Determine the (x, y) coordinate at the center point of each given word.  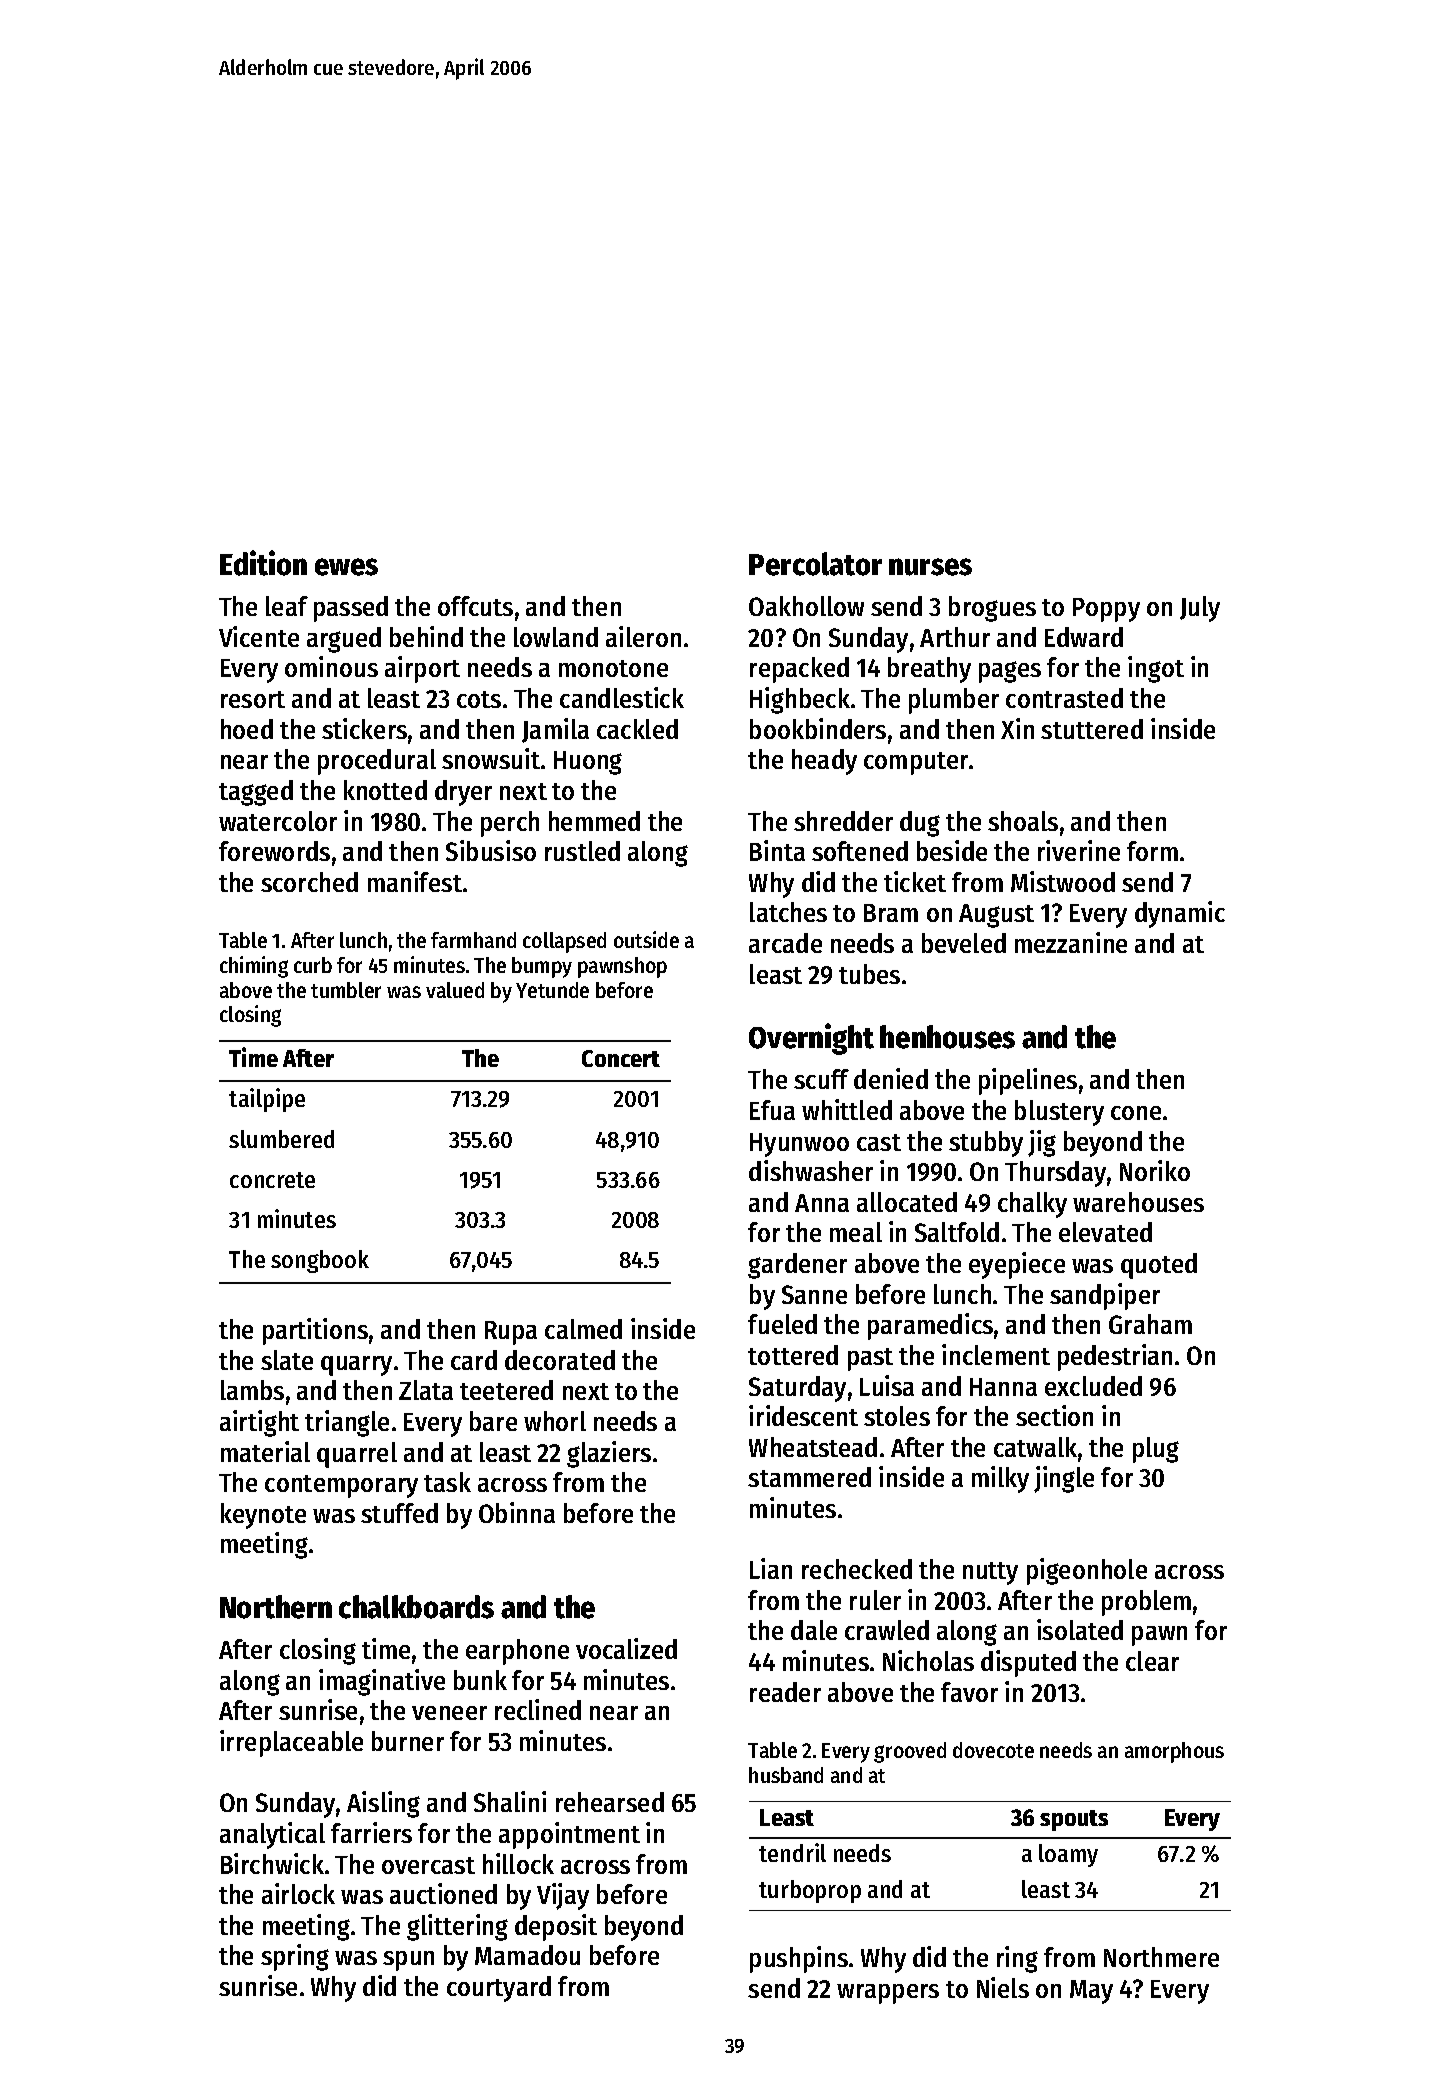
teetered (506, 1390)
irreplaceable (291, 1743)
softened (860, 851)
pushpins (799, 1959)
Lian (771, 1568)
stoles (897, 1416)
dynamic (1180, 914)
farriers (371, 1832)
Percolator (815, 564)
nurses (930, 567)
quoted (1159, 1266)
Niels (1003, 1987)
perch (510, 824)
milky (1000, 1479)
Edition (263, 563)
